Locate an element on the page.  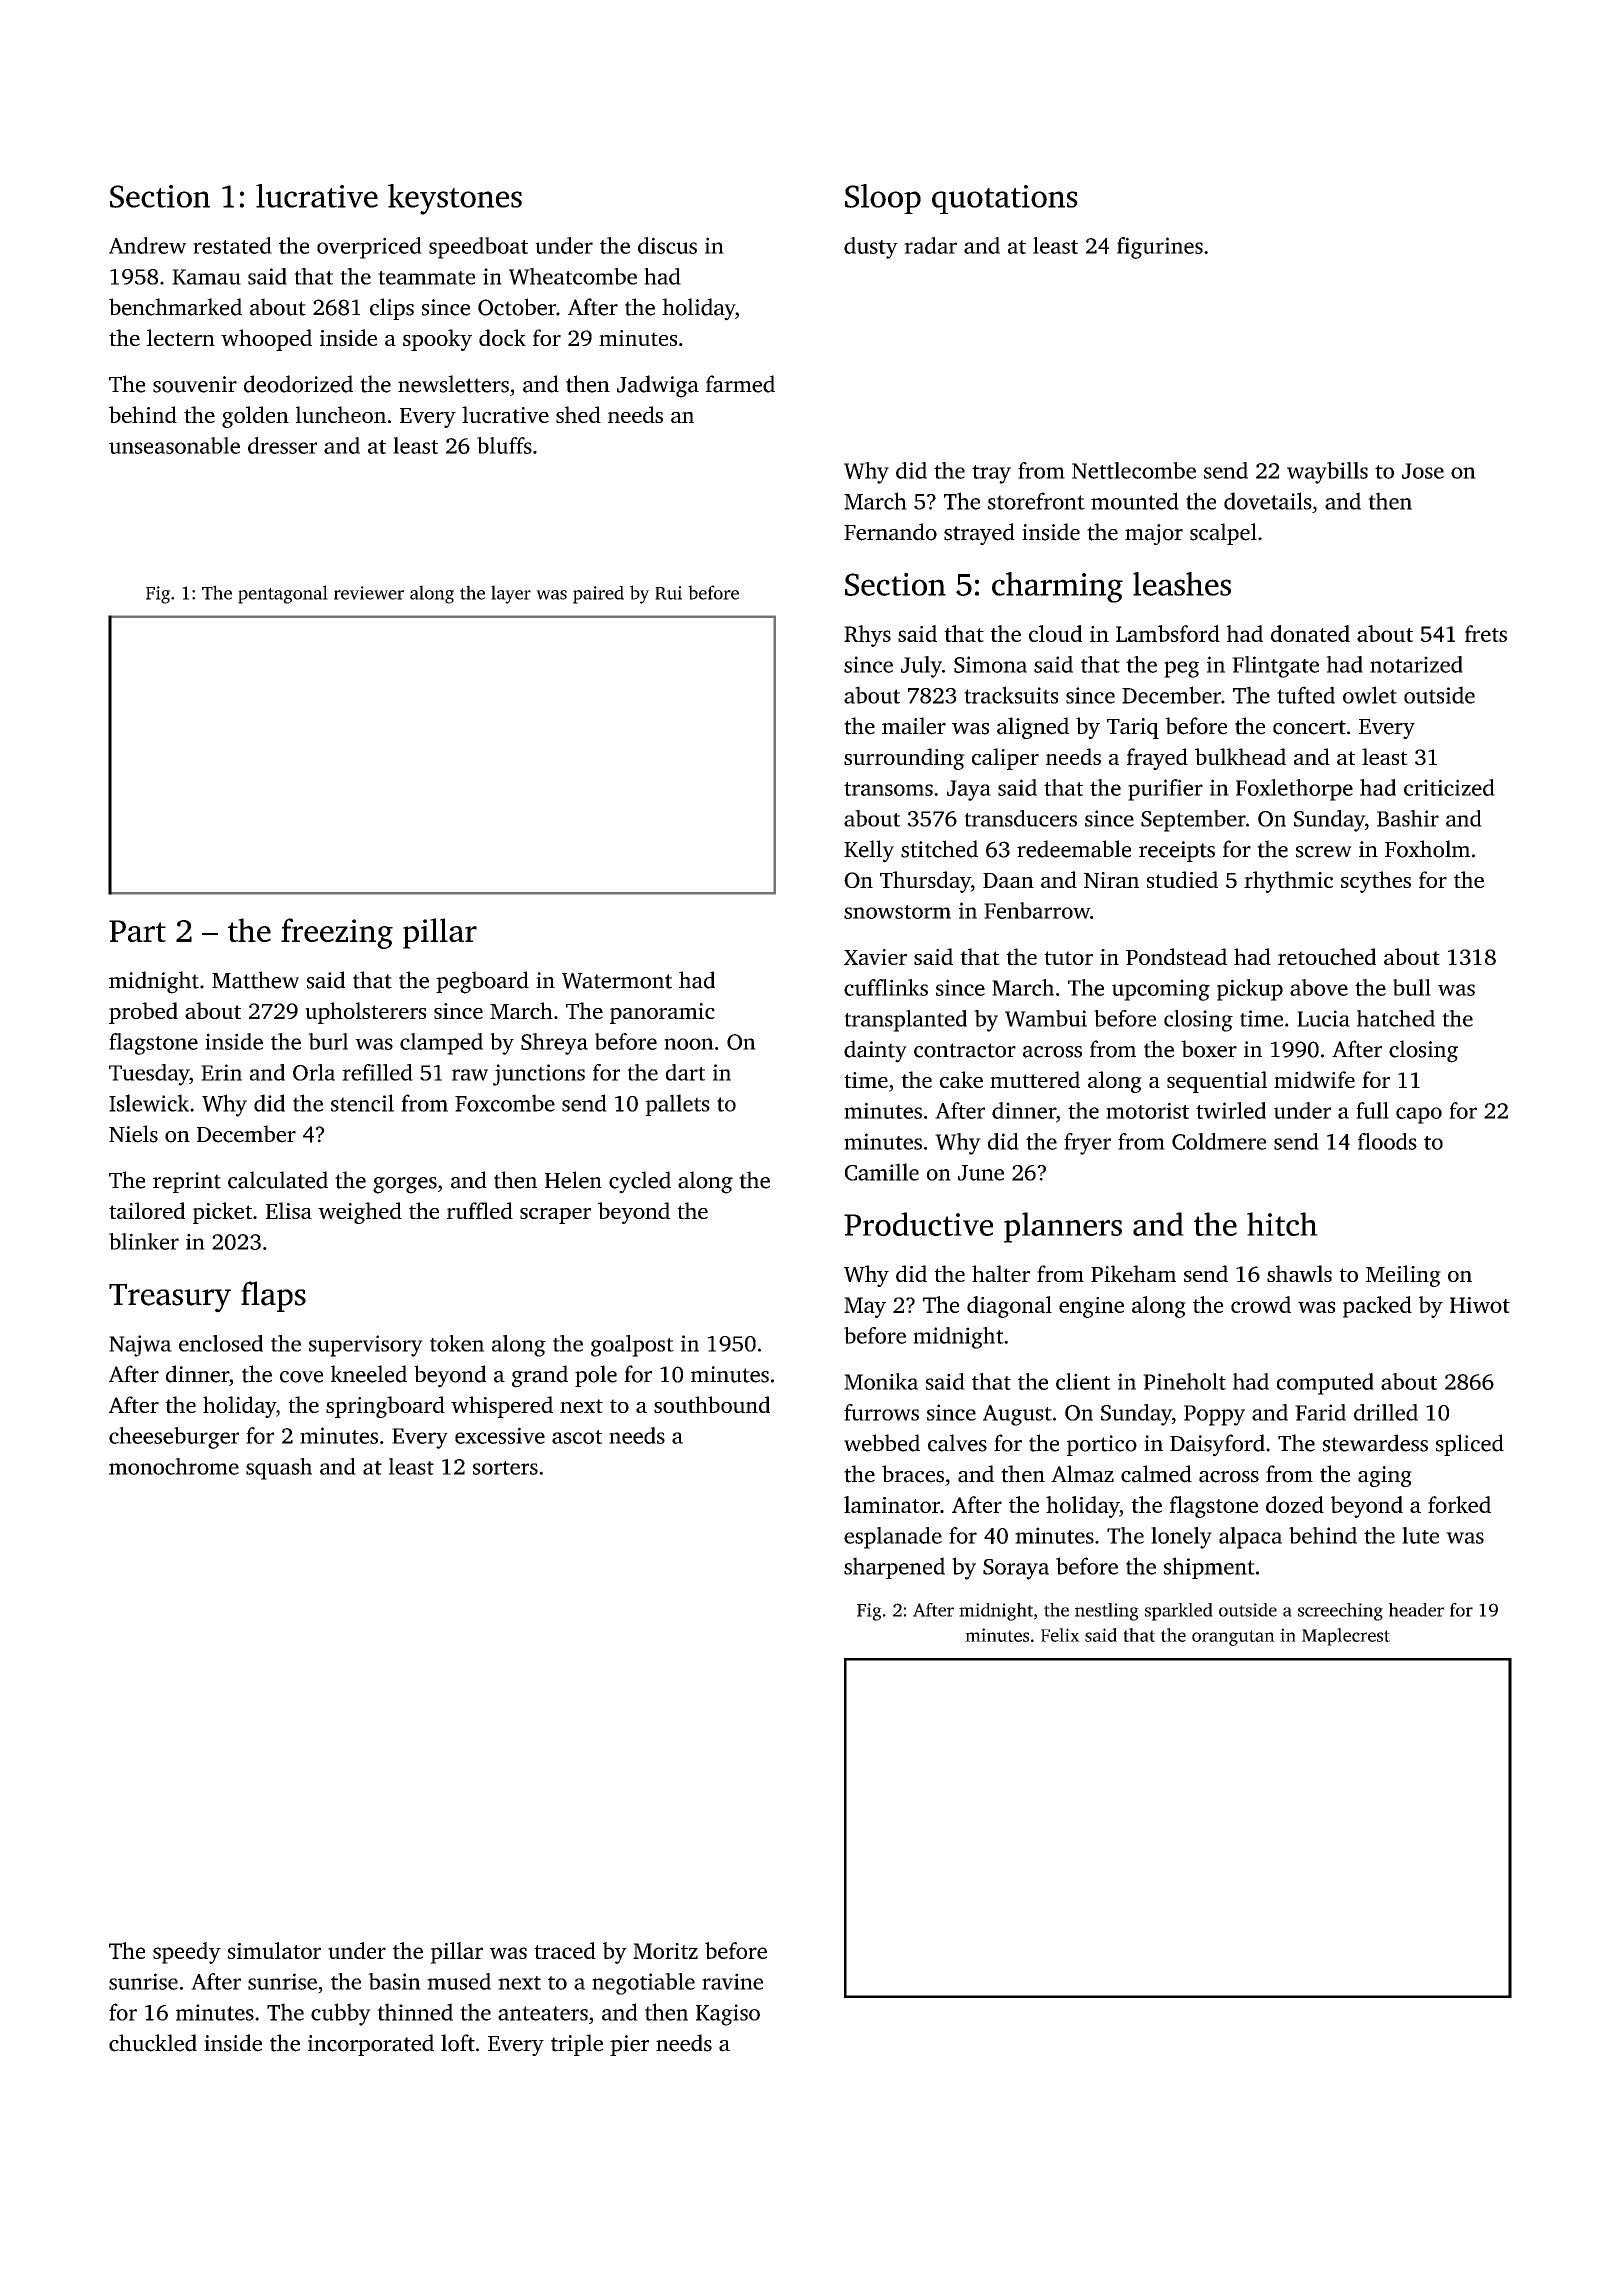
pier is located at coordinates (629, 2045).
